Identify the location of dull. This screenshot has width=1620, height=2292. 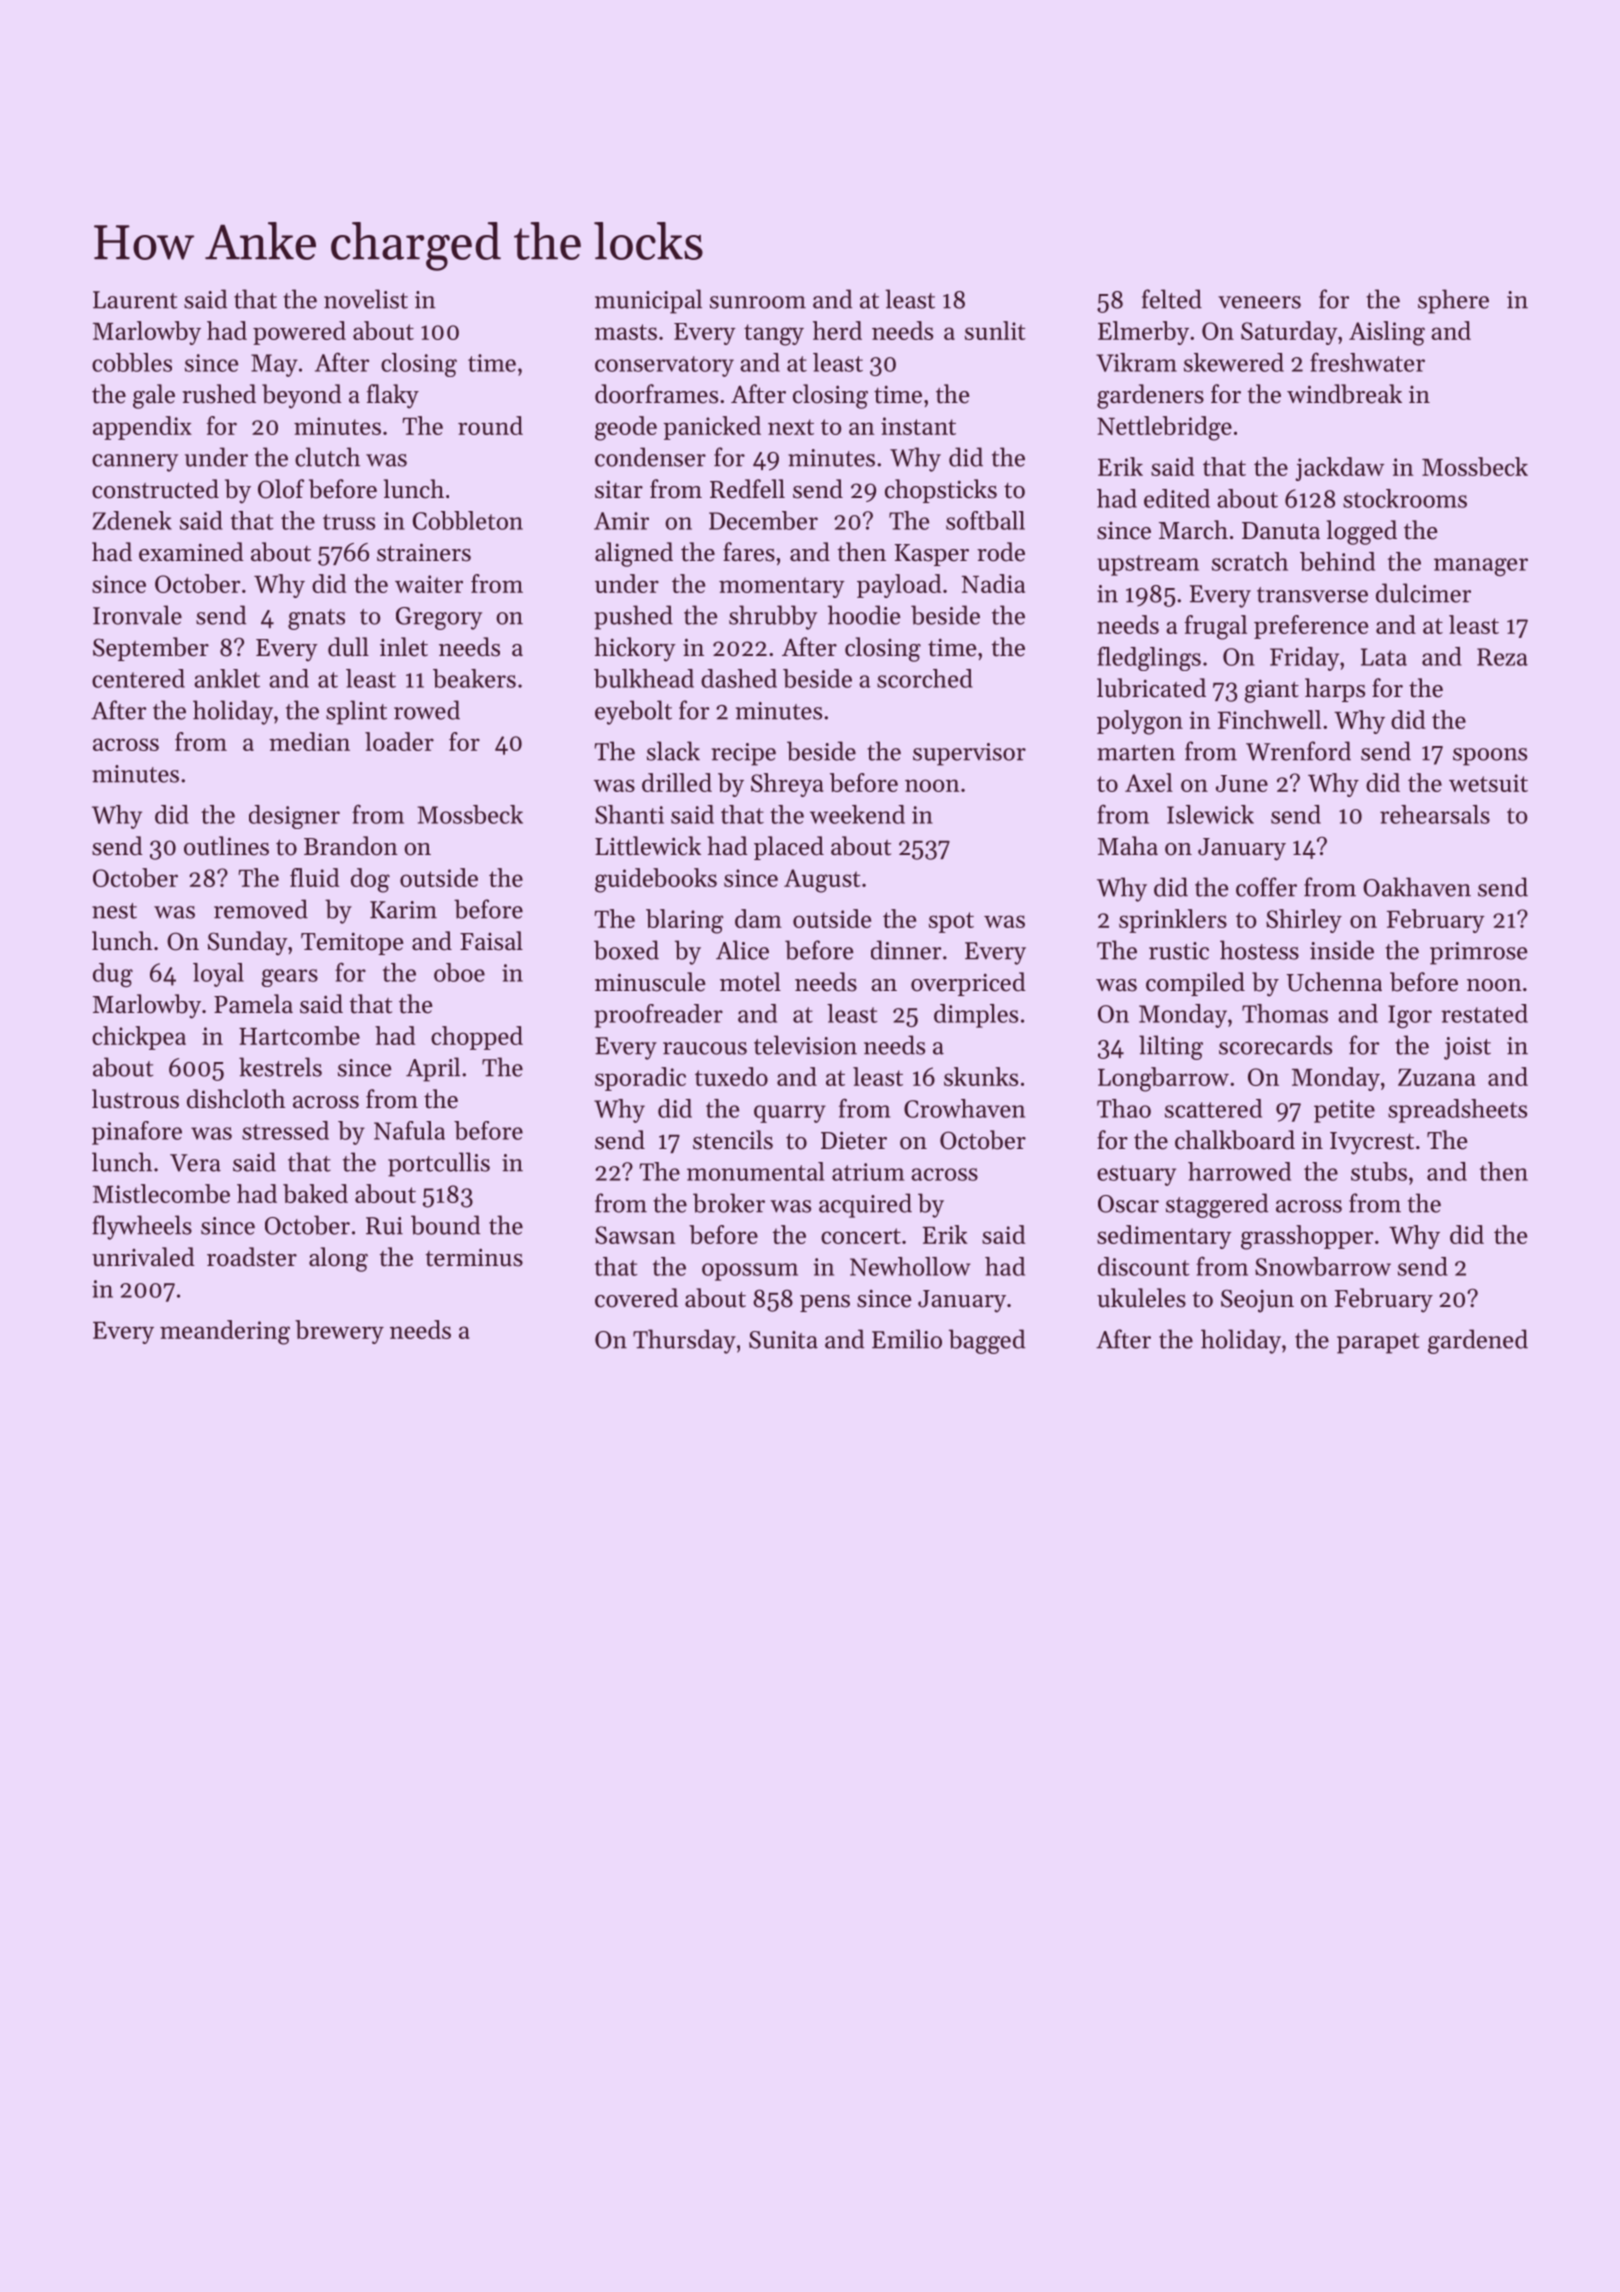
(348, 647).
